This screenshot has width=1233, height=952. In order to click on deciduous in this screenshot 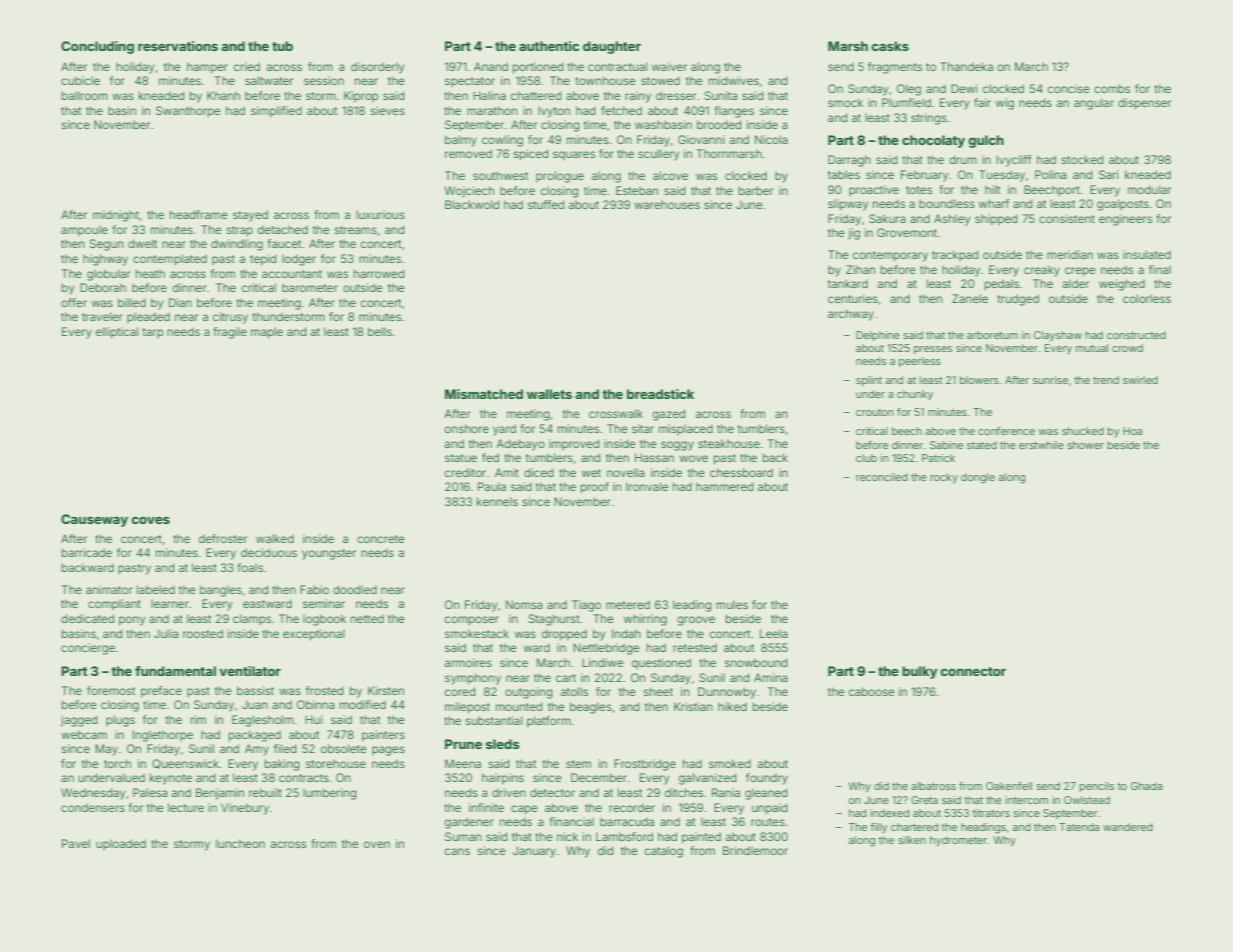, I will do `click(269, 552)`.
